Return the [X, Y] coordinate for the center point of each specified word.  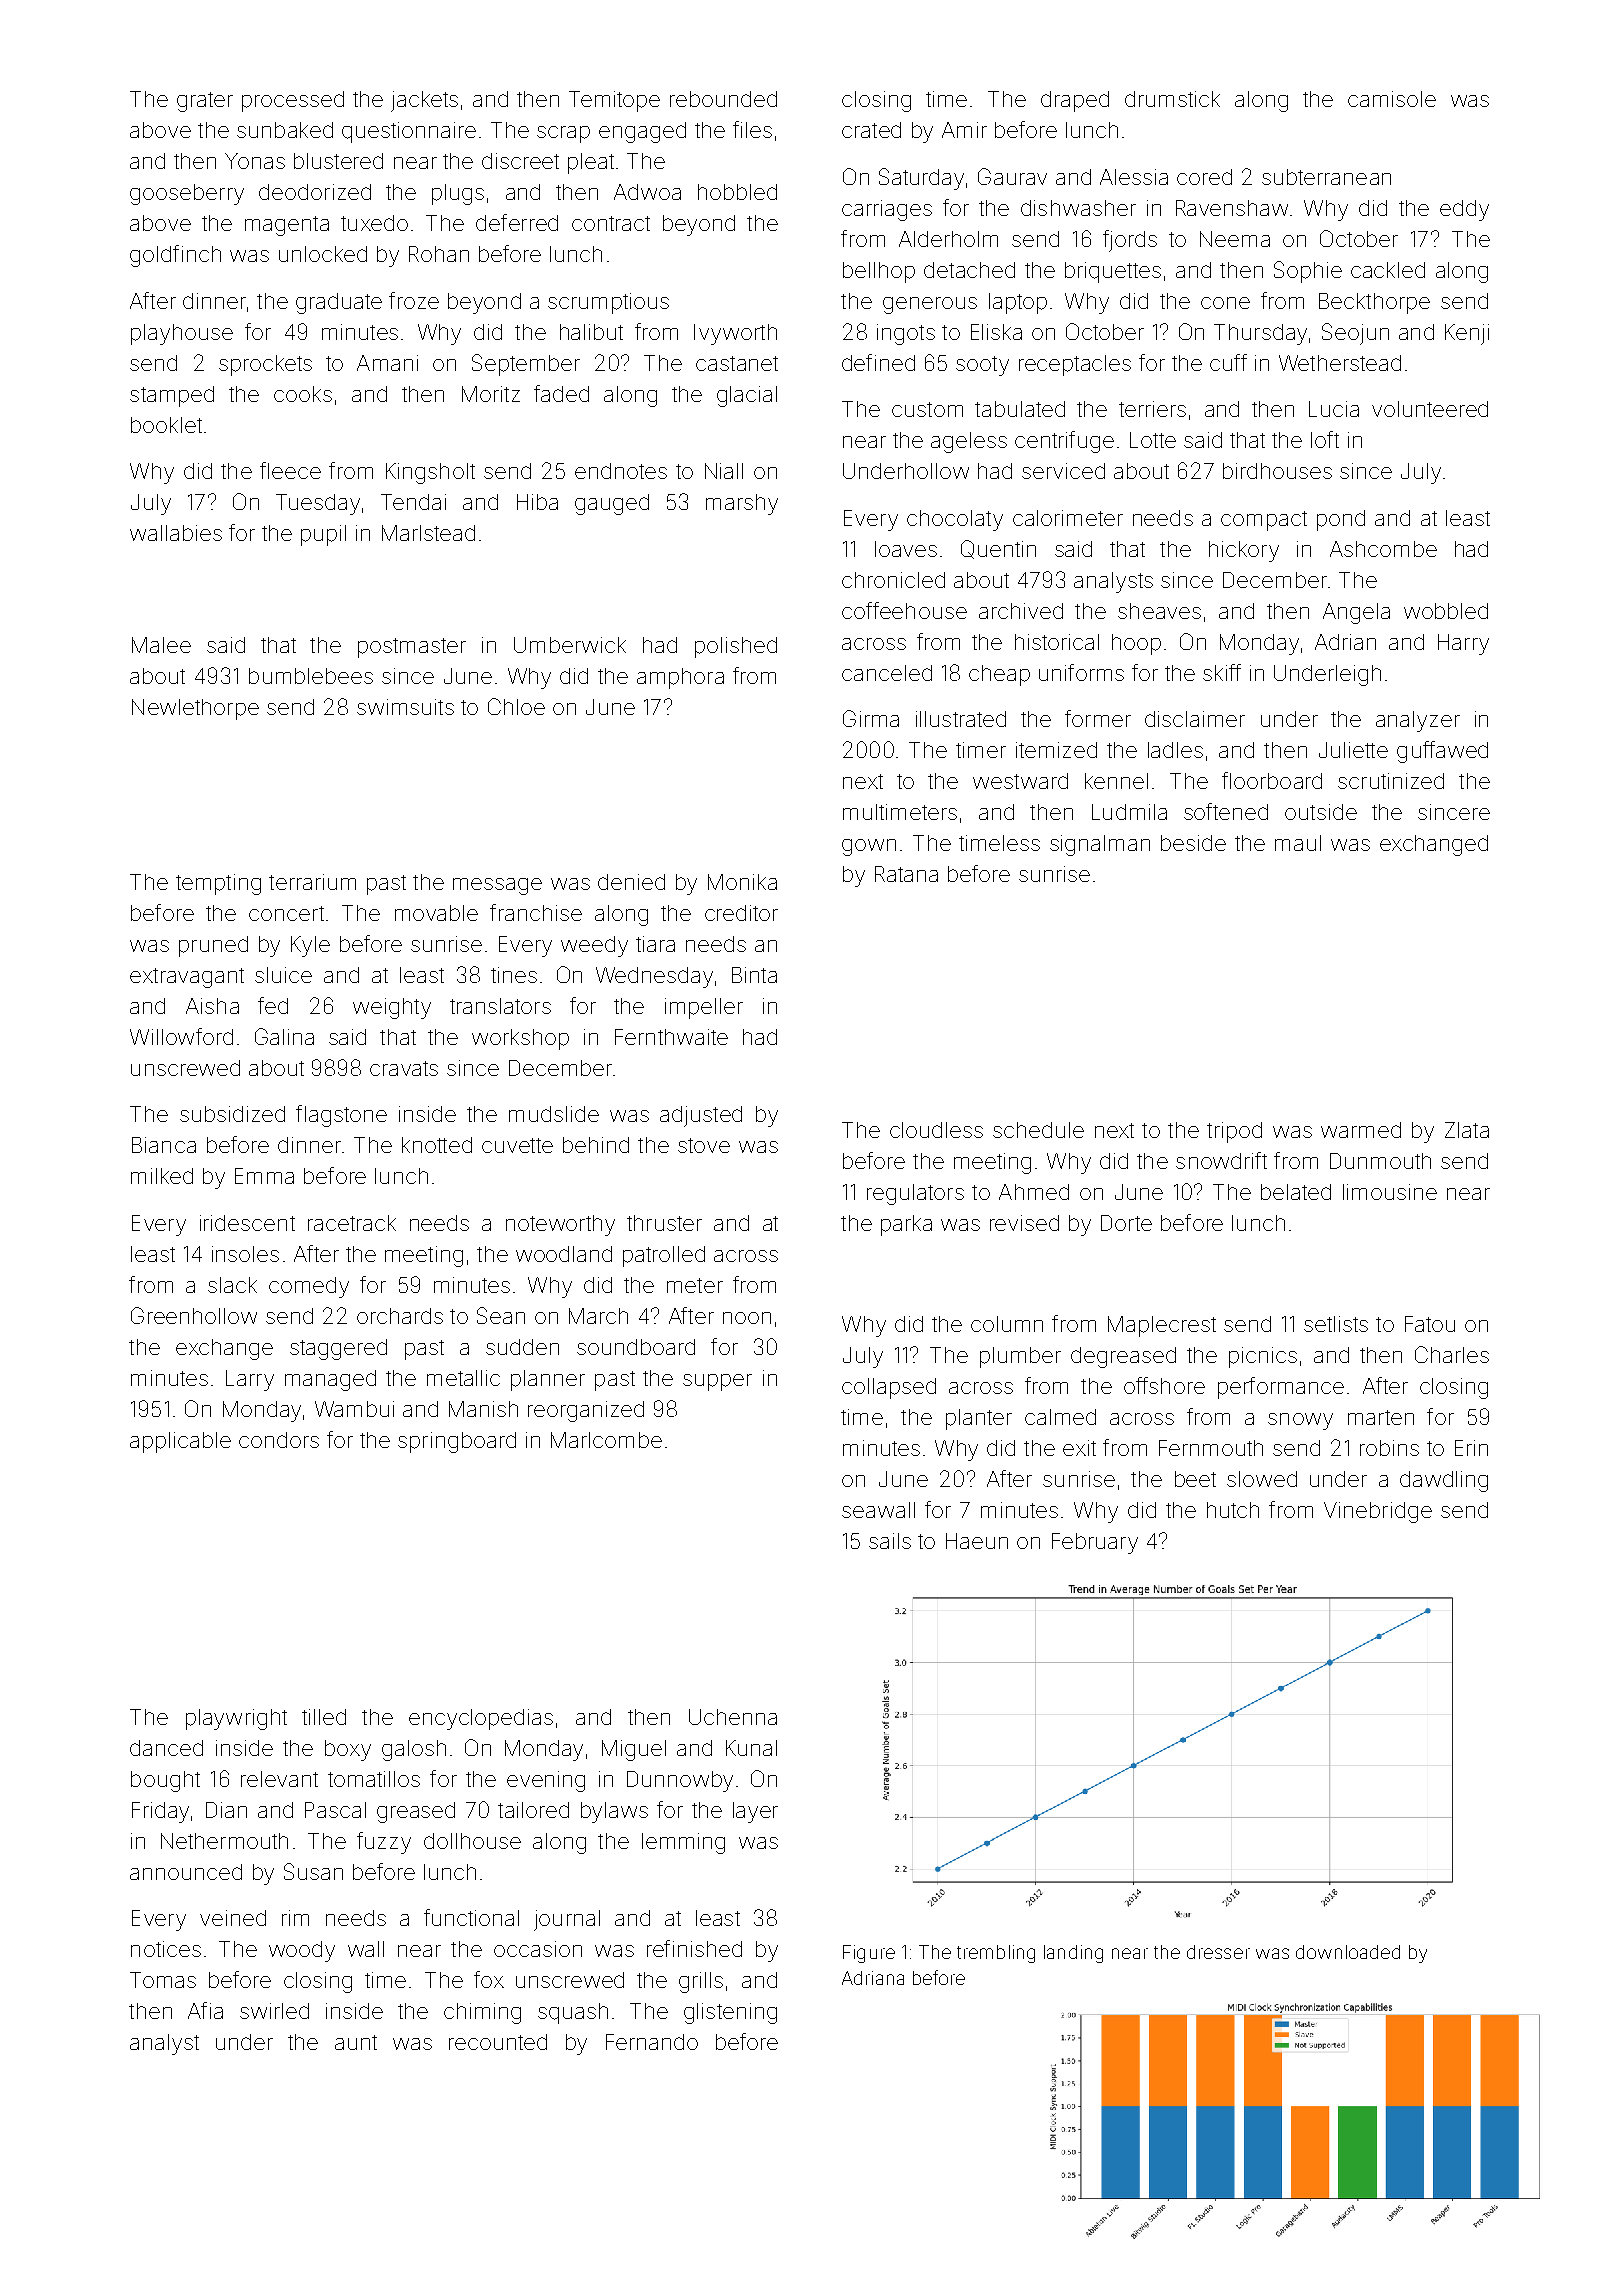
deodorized [315, 192]
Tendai [413, 502]
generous [930, 305]
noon [747, 1318]
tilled [324, 1717]
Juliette [1353, 750]
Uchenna [733, 1717]
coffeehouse [904, 610]
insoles [245, 1254]
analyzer [1418, 721]
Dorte [1126, 1223]
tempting [218, 884]
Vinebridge [1378, 1512]
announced [186, 1872]
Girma [871, 718]
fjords [1130, 241]
